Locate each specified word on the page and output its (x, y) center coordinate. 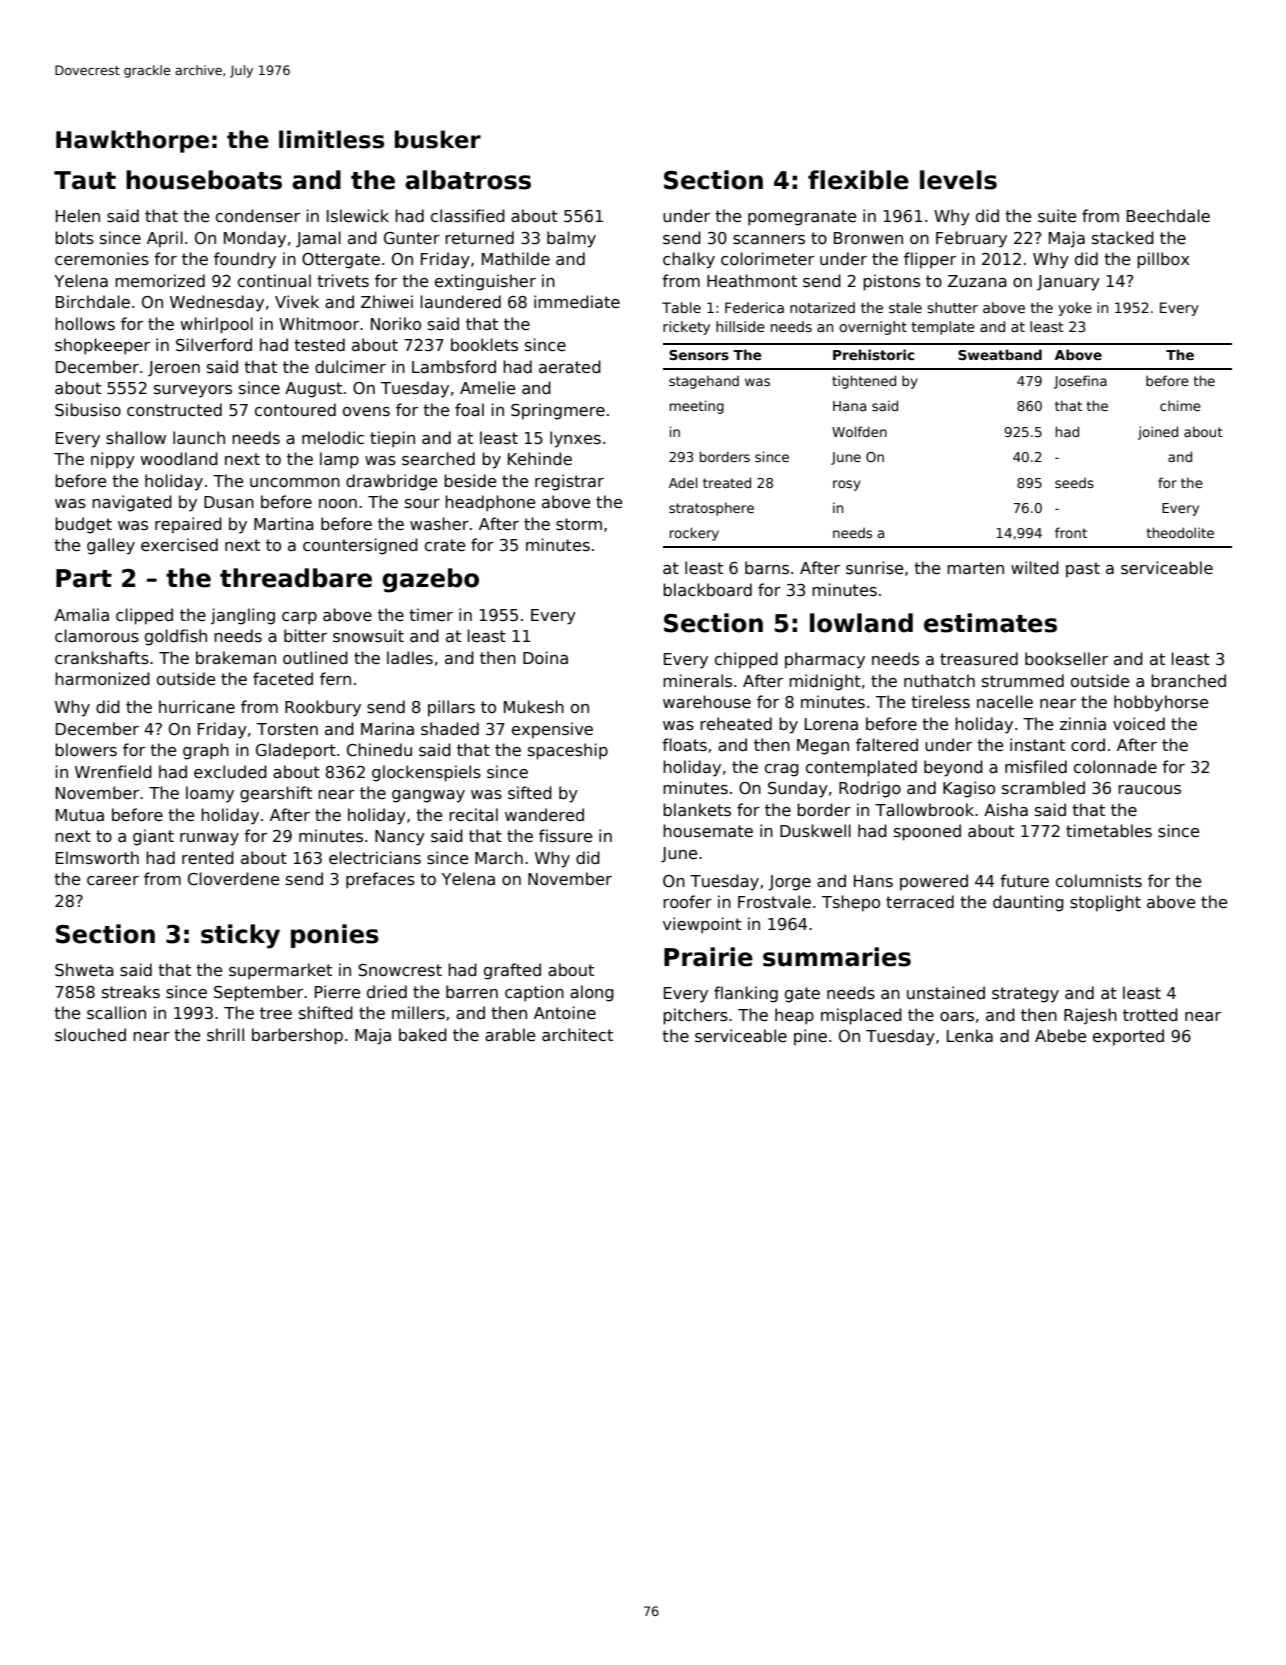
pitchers (695, 1016)
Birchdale (93, 302)
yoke (1075, 309)
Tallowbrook (924, 810)
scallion (116, 1013)
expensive (552, 730)
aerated (570, 367)
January (1068, 283)
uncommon (295, 482)
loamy (210, 794)
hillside (740, 326)
